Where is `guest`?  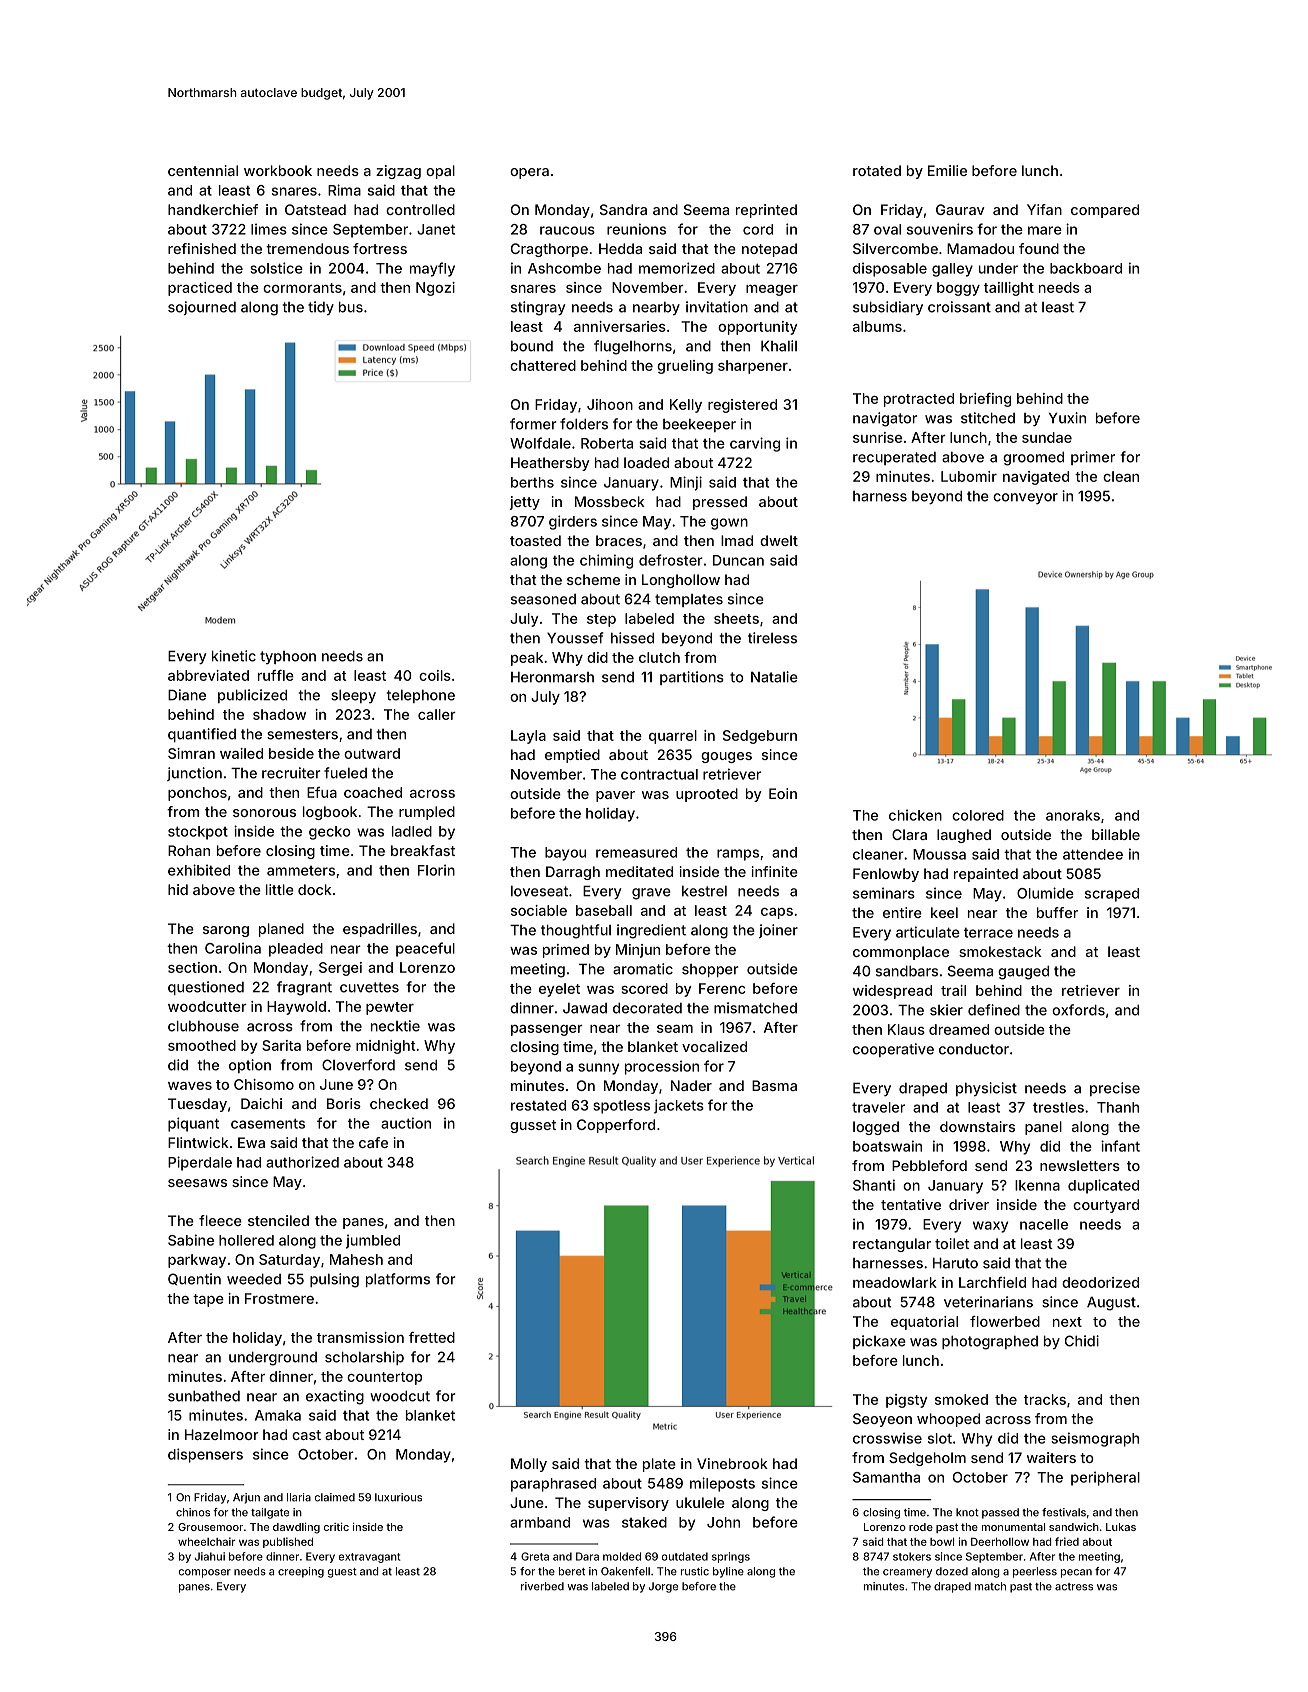
guest is located at coordinates (342, 1573).
